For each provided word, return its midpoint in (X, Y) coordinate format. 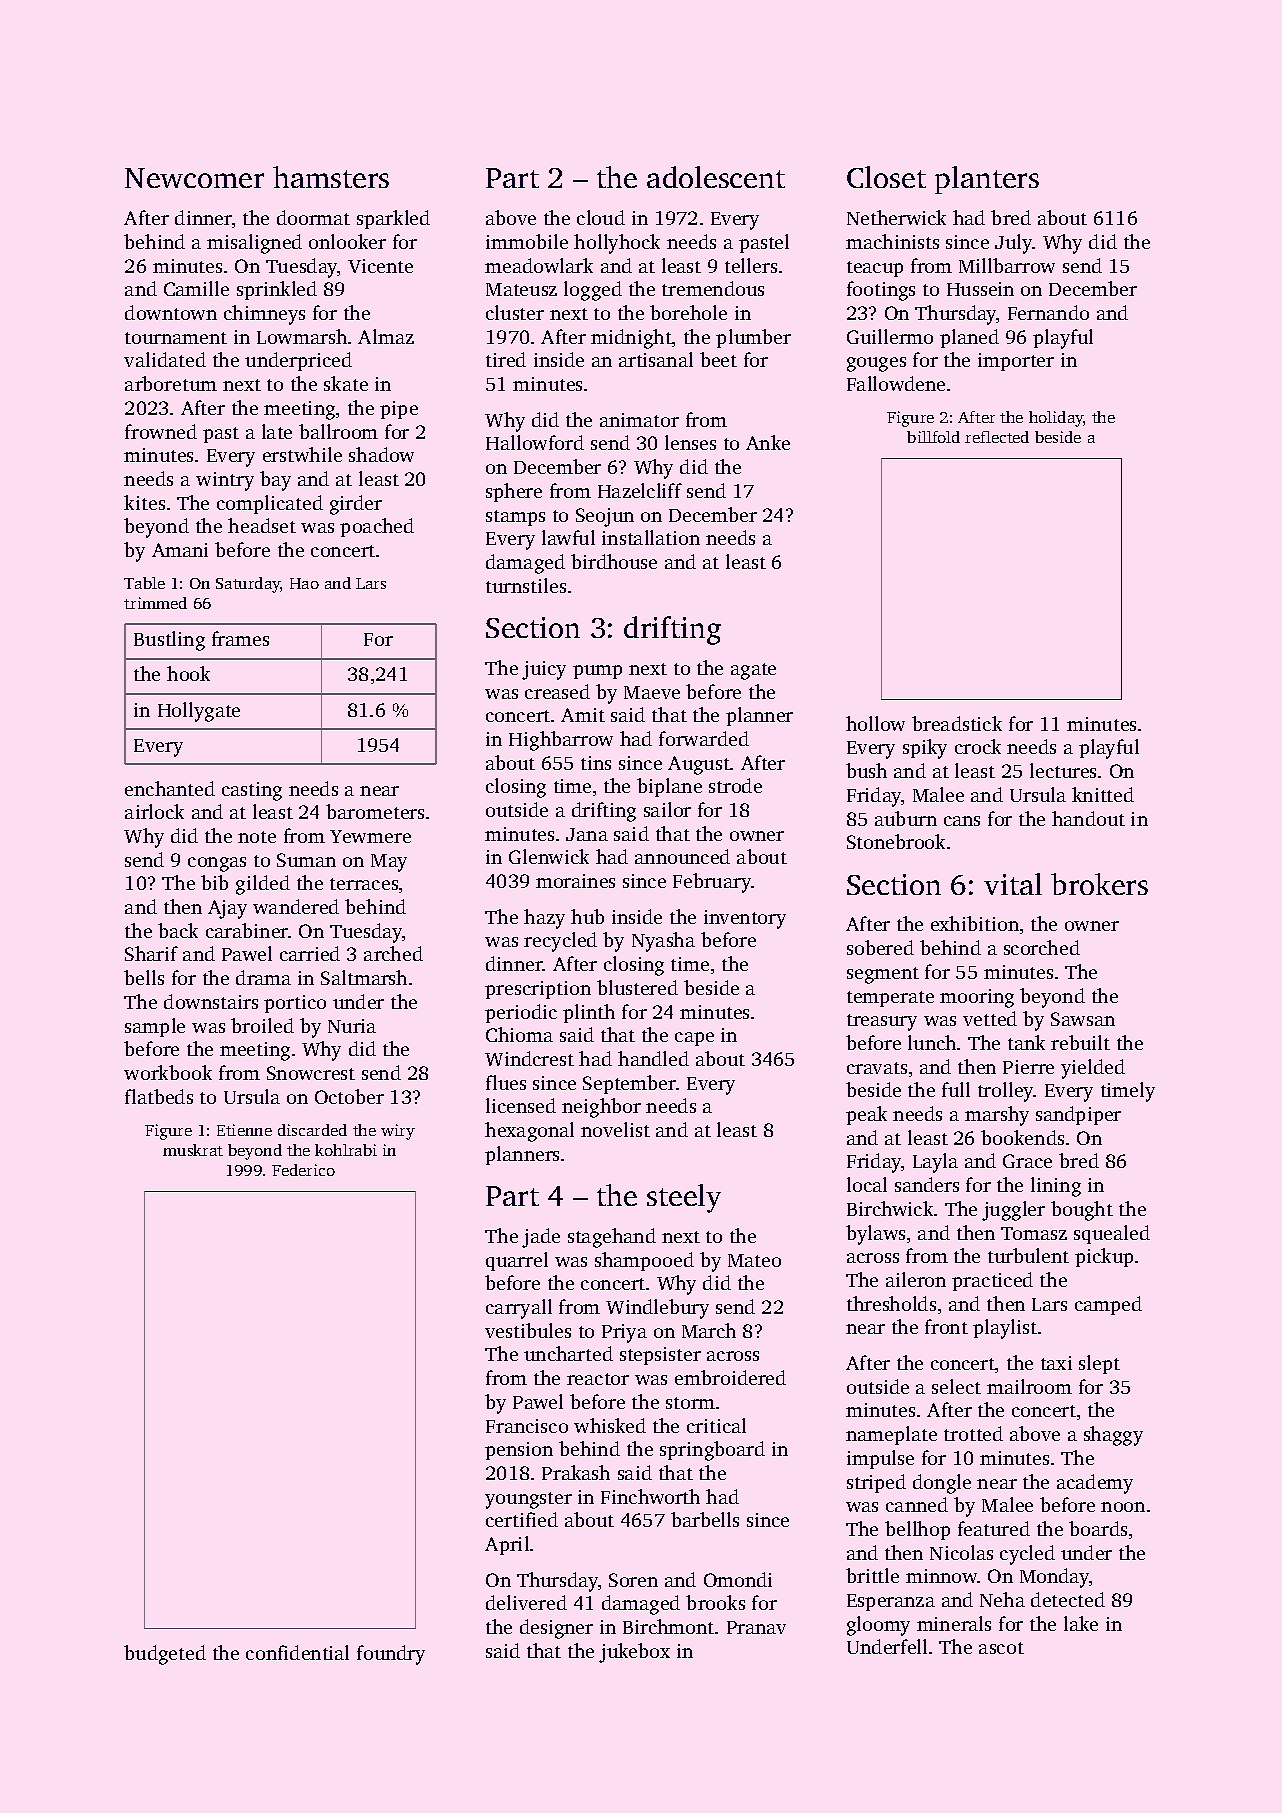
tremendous (713, 288)
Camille (196, 288)
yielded (1093, 1069)
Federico (303, 1170)
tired (506, 359)
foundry (391, 1655)
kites (144, 502)
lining (1056, 1187)
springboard (712, 1451)
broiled (262, 1025)
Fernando (1048, 312)
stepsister (660, 1356)
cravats (877, 1068)
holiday (1056, 419)
